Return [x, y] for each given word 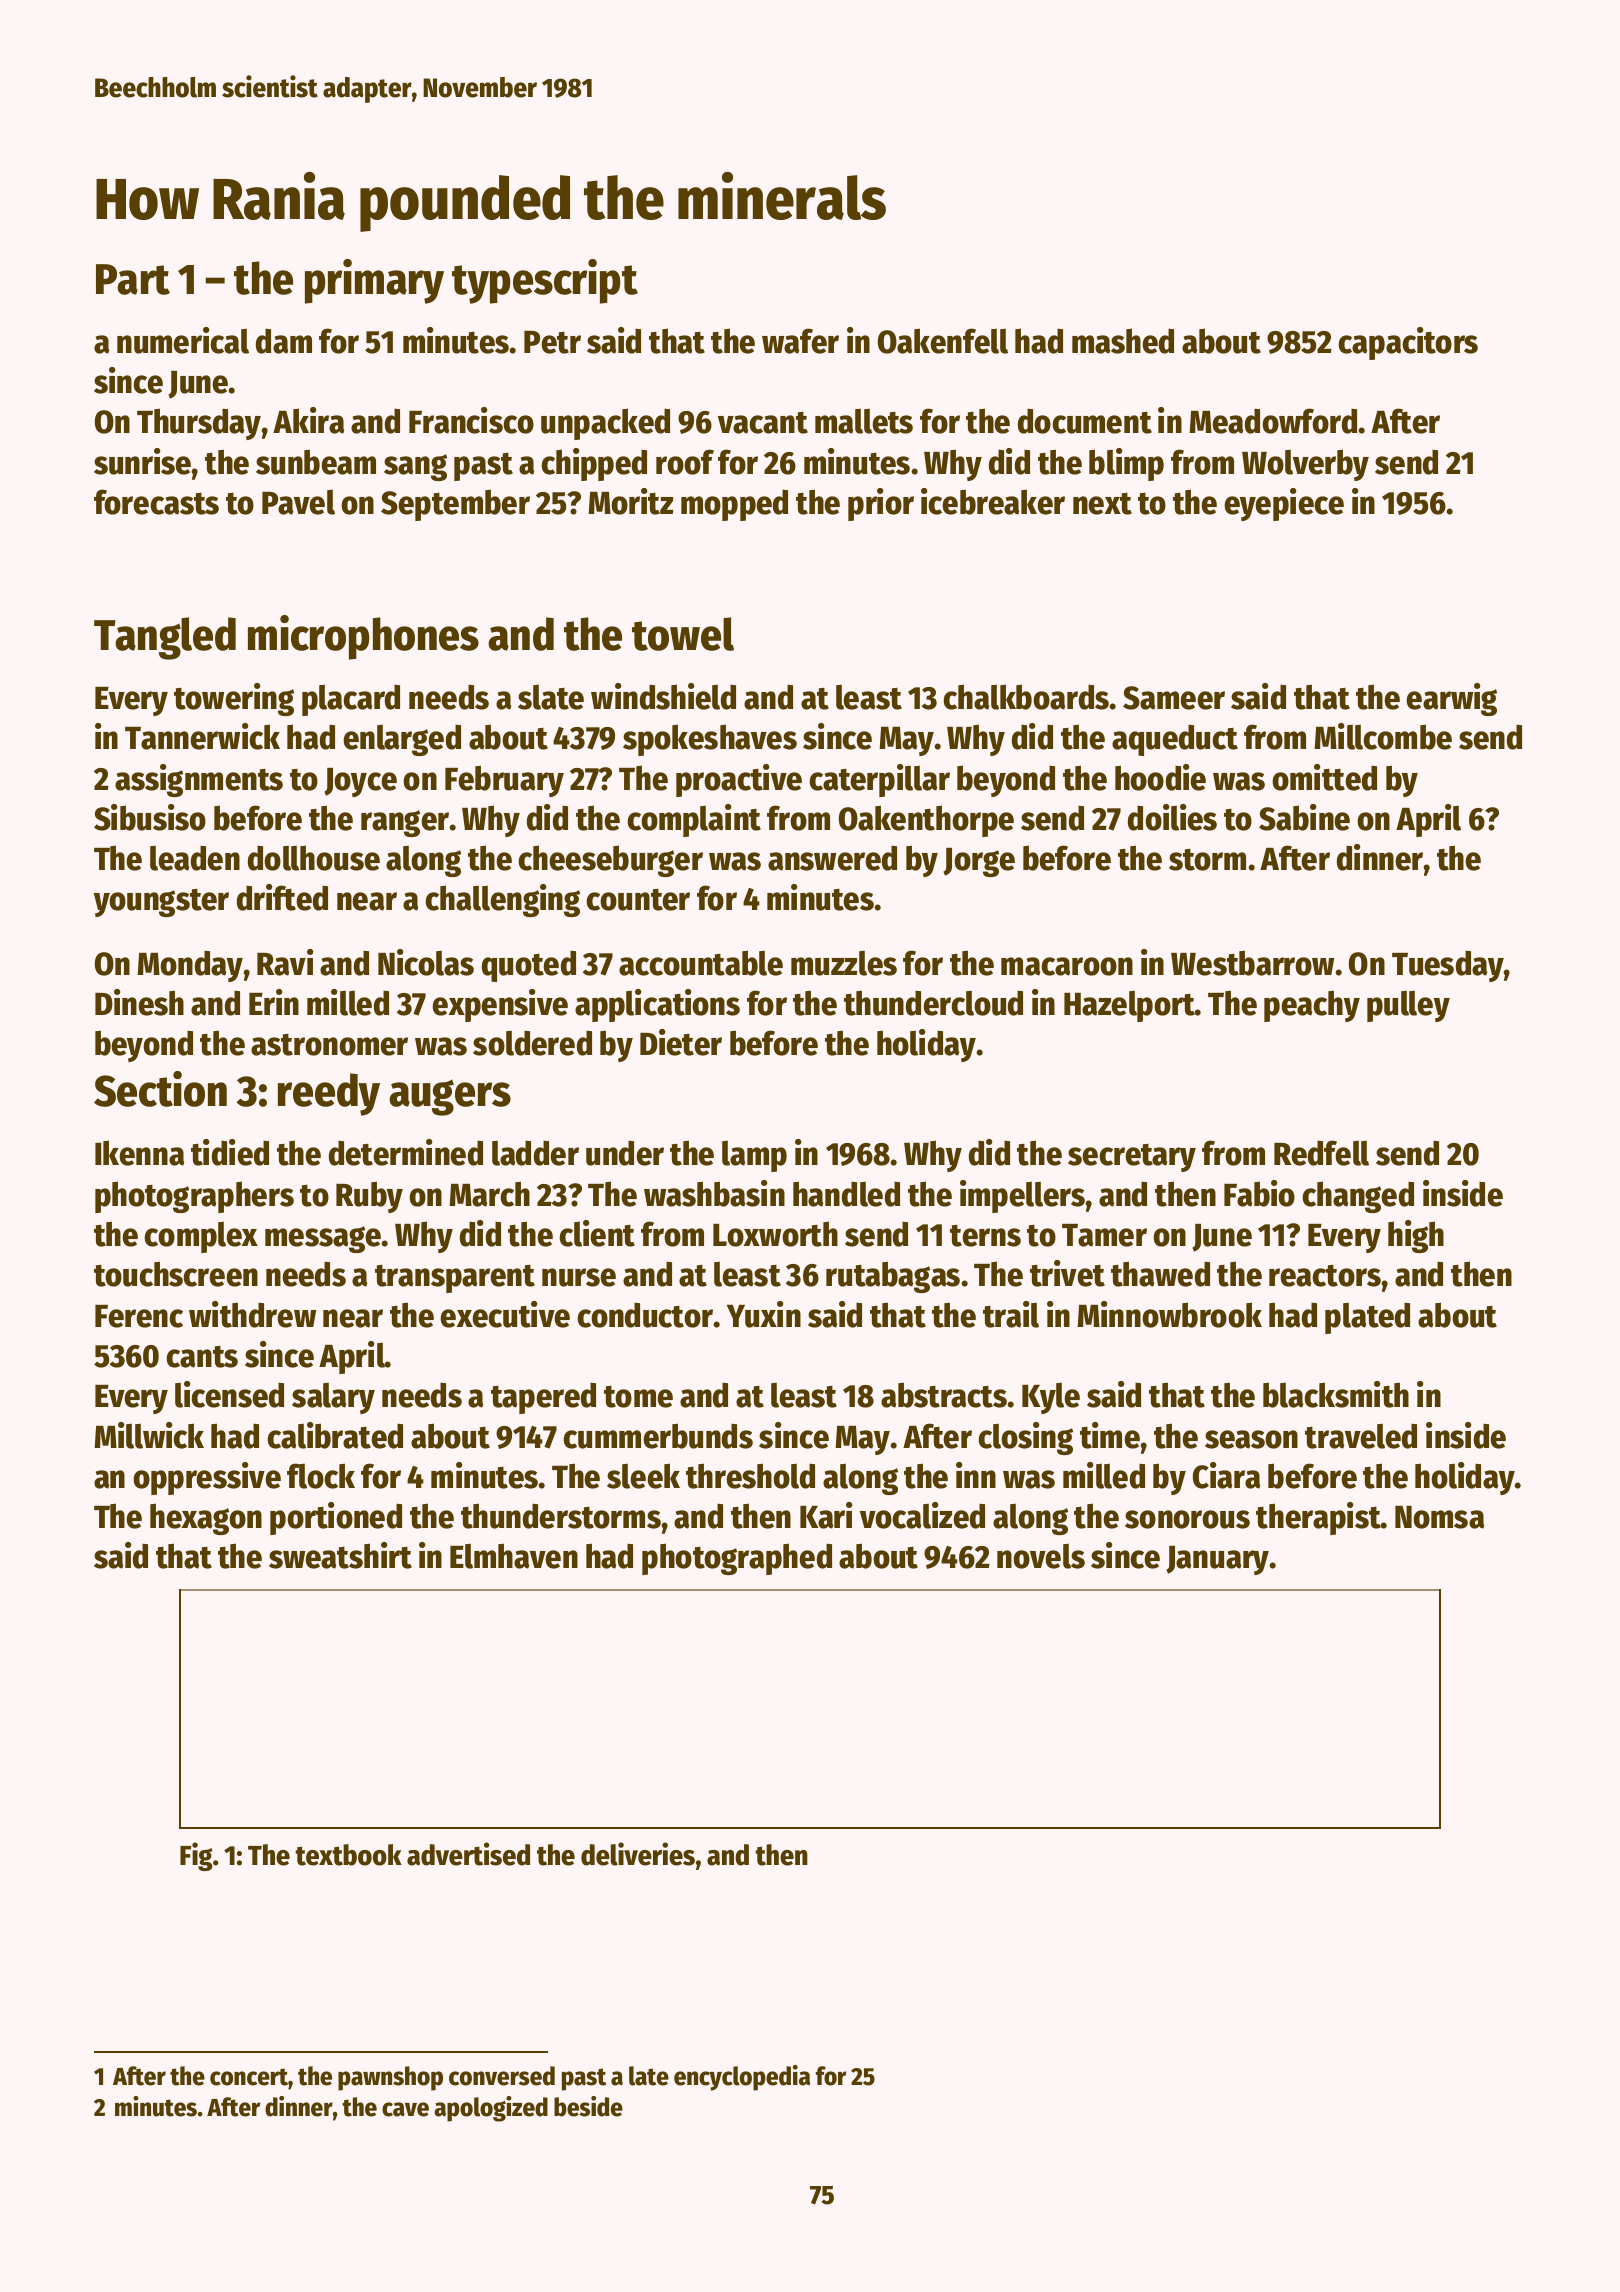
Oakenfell [943, 341]
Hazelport [1129, 1006]
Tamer [1104, 1235]
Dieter [681, 1042]
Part [133, 279]
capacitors [1408, 343]
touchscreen [176, 1274]
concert [249, 2077]
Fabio [1259, 1193]
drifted [282, 897]
